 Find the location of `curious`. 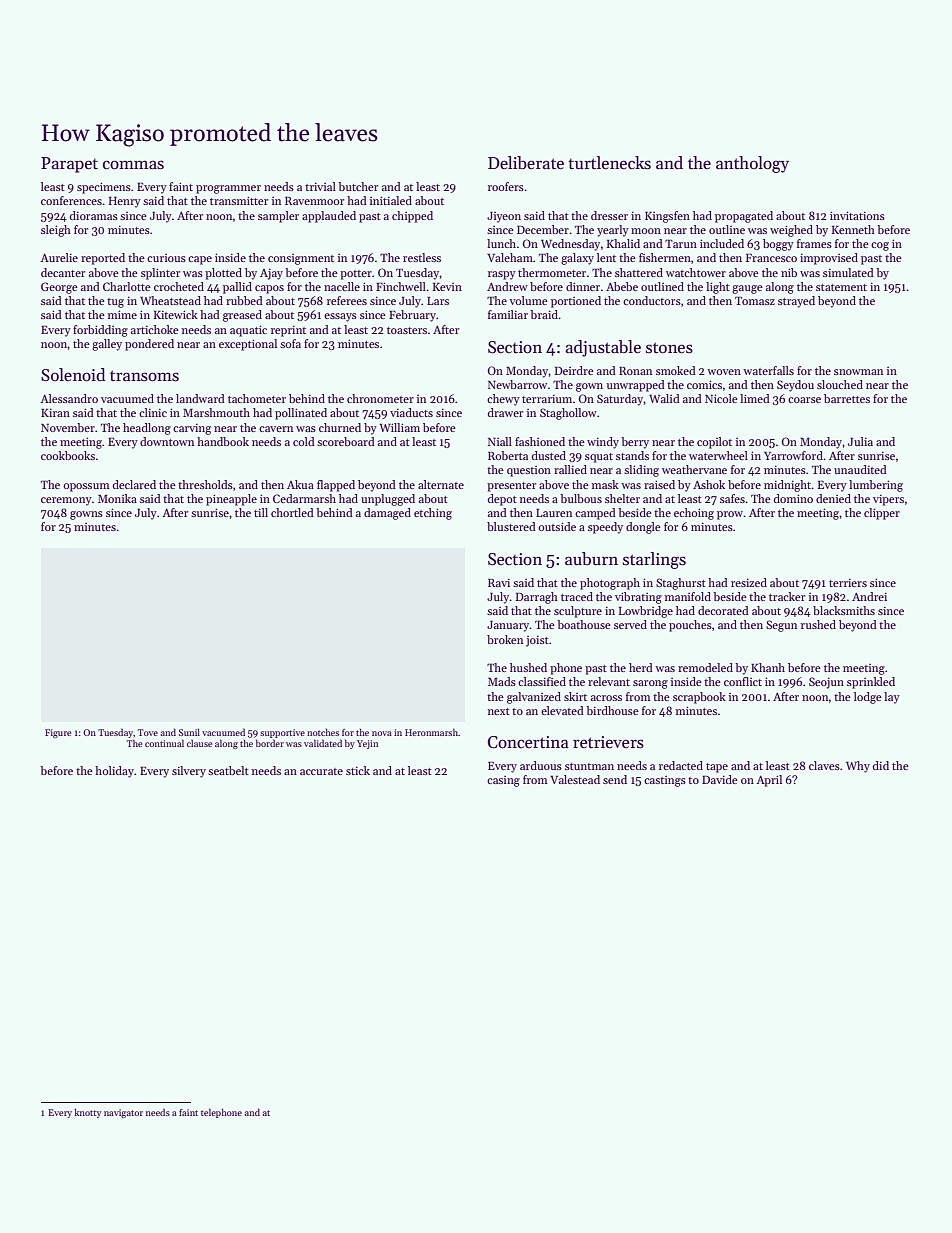

curious is located at coordinates (166, 258).
